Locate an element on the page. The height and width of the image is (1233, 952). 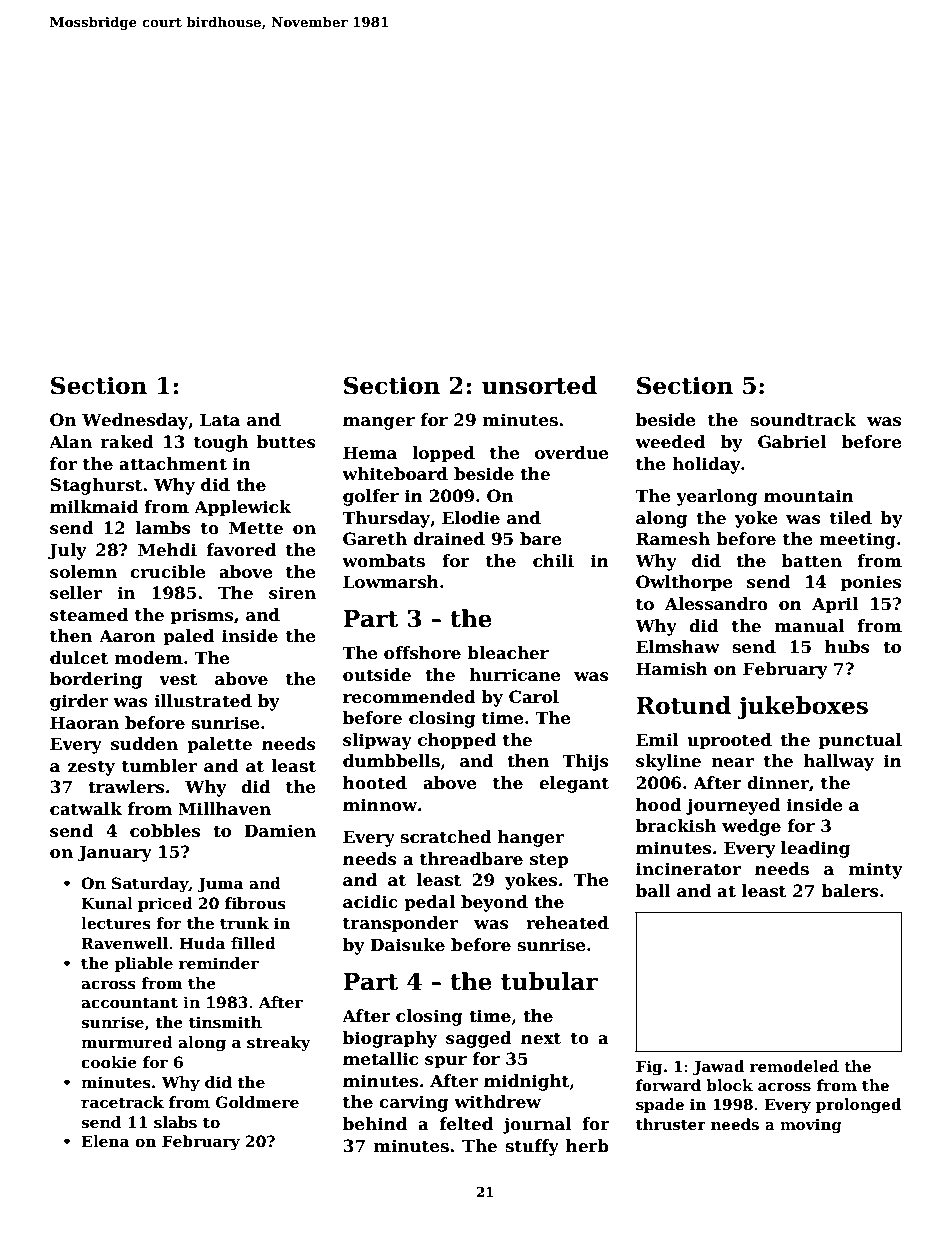
balers is located at coordinates (850, 891).
